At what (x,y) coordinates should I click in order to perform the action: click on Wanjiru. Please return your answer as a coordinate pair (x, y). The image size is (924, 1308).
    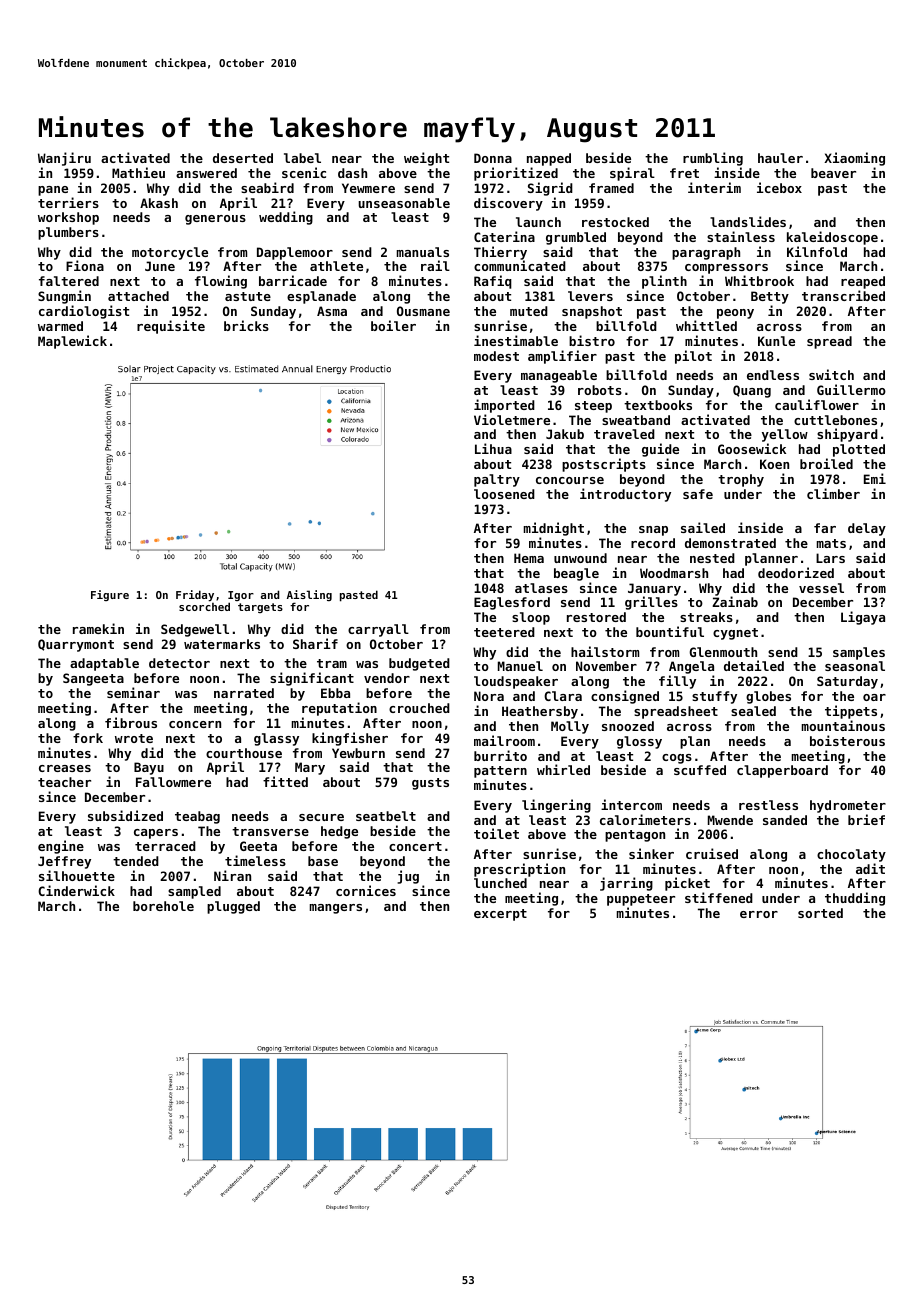
    Looking at the image, I should click on (64, 159).
